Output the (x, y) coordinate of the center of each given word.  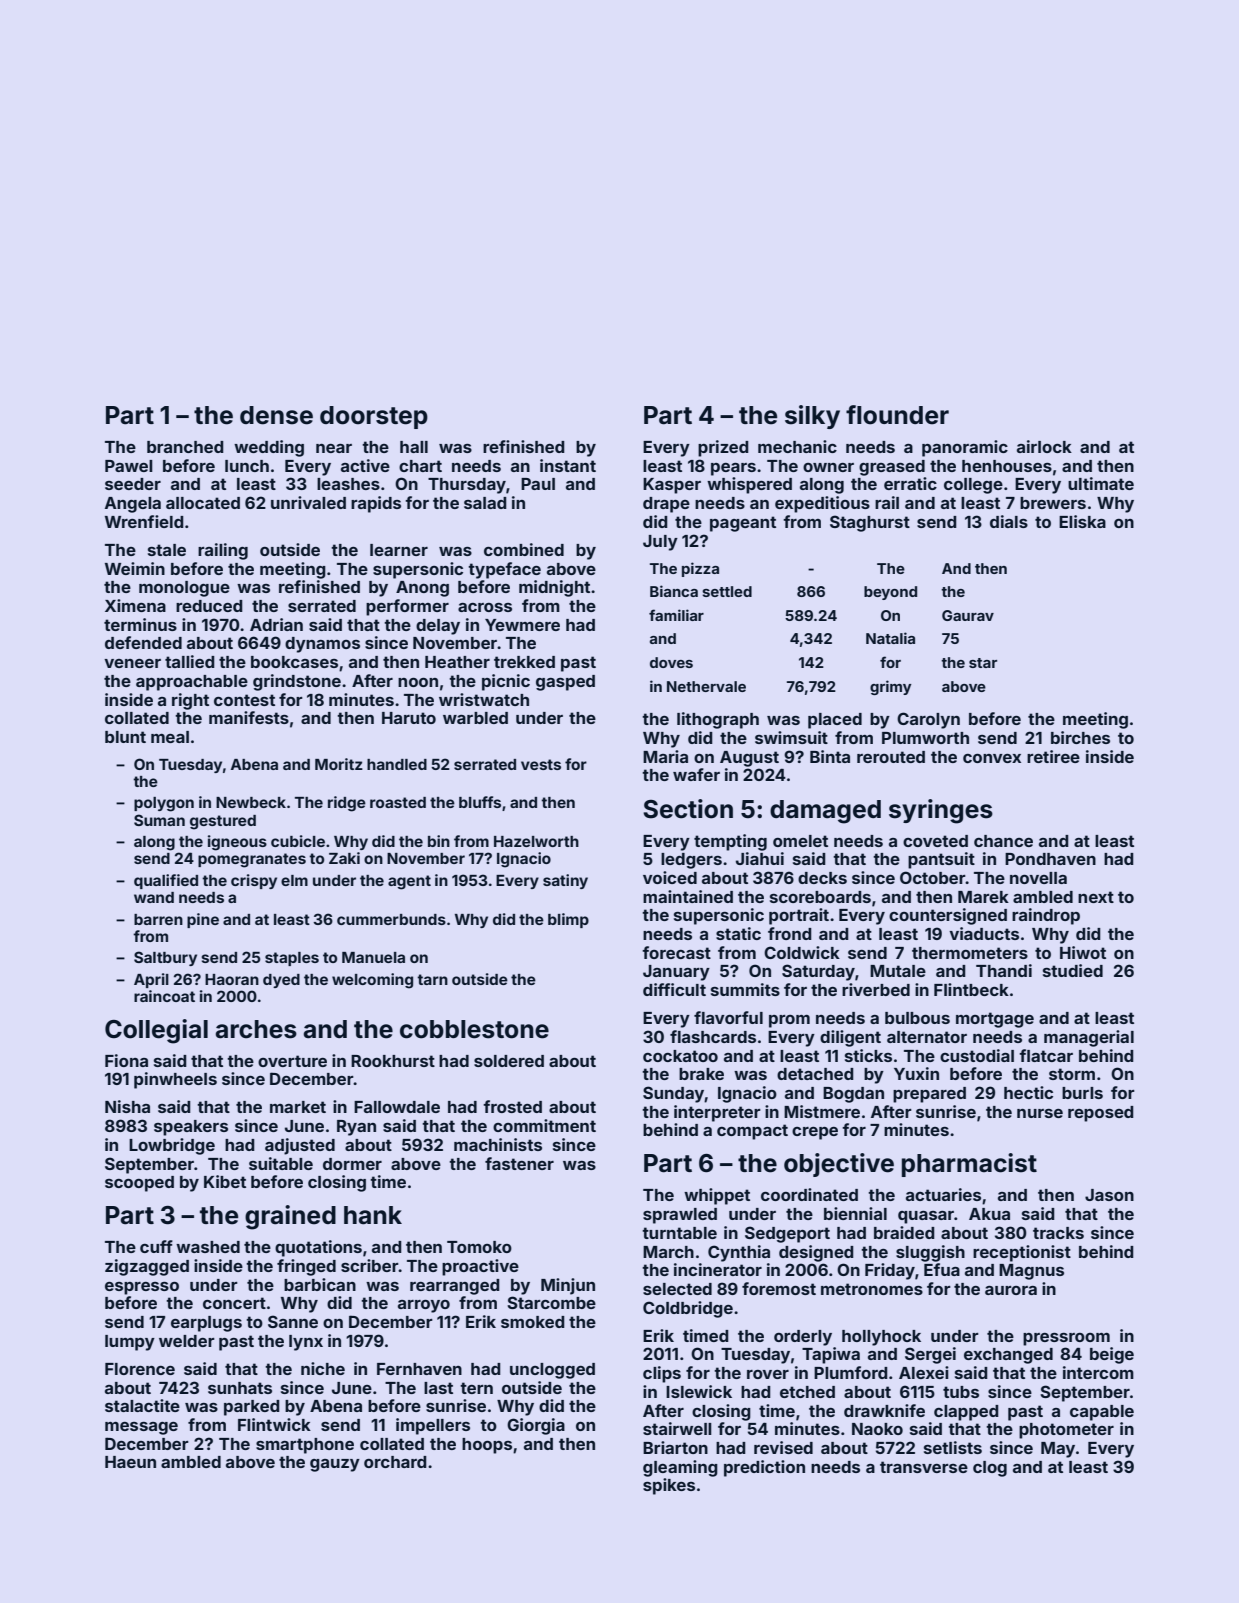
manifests (249, 717)
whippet (717, 1196)
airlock (1044, 446)
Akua (989, 1214)
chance (1003, 841)
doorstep (374, 417)
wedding (269, 448)
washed (208, 1247)
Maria (665, 756)
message (141, 1428)
